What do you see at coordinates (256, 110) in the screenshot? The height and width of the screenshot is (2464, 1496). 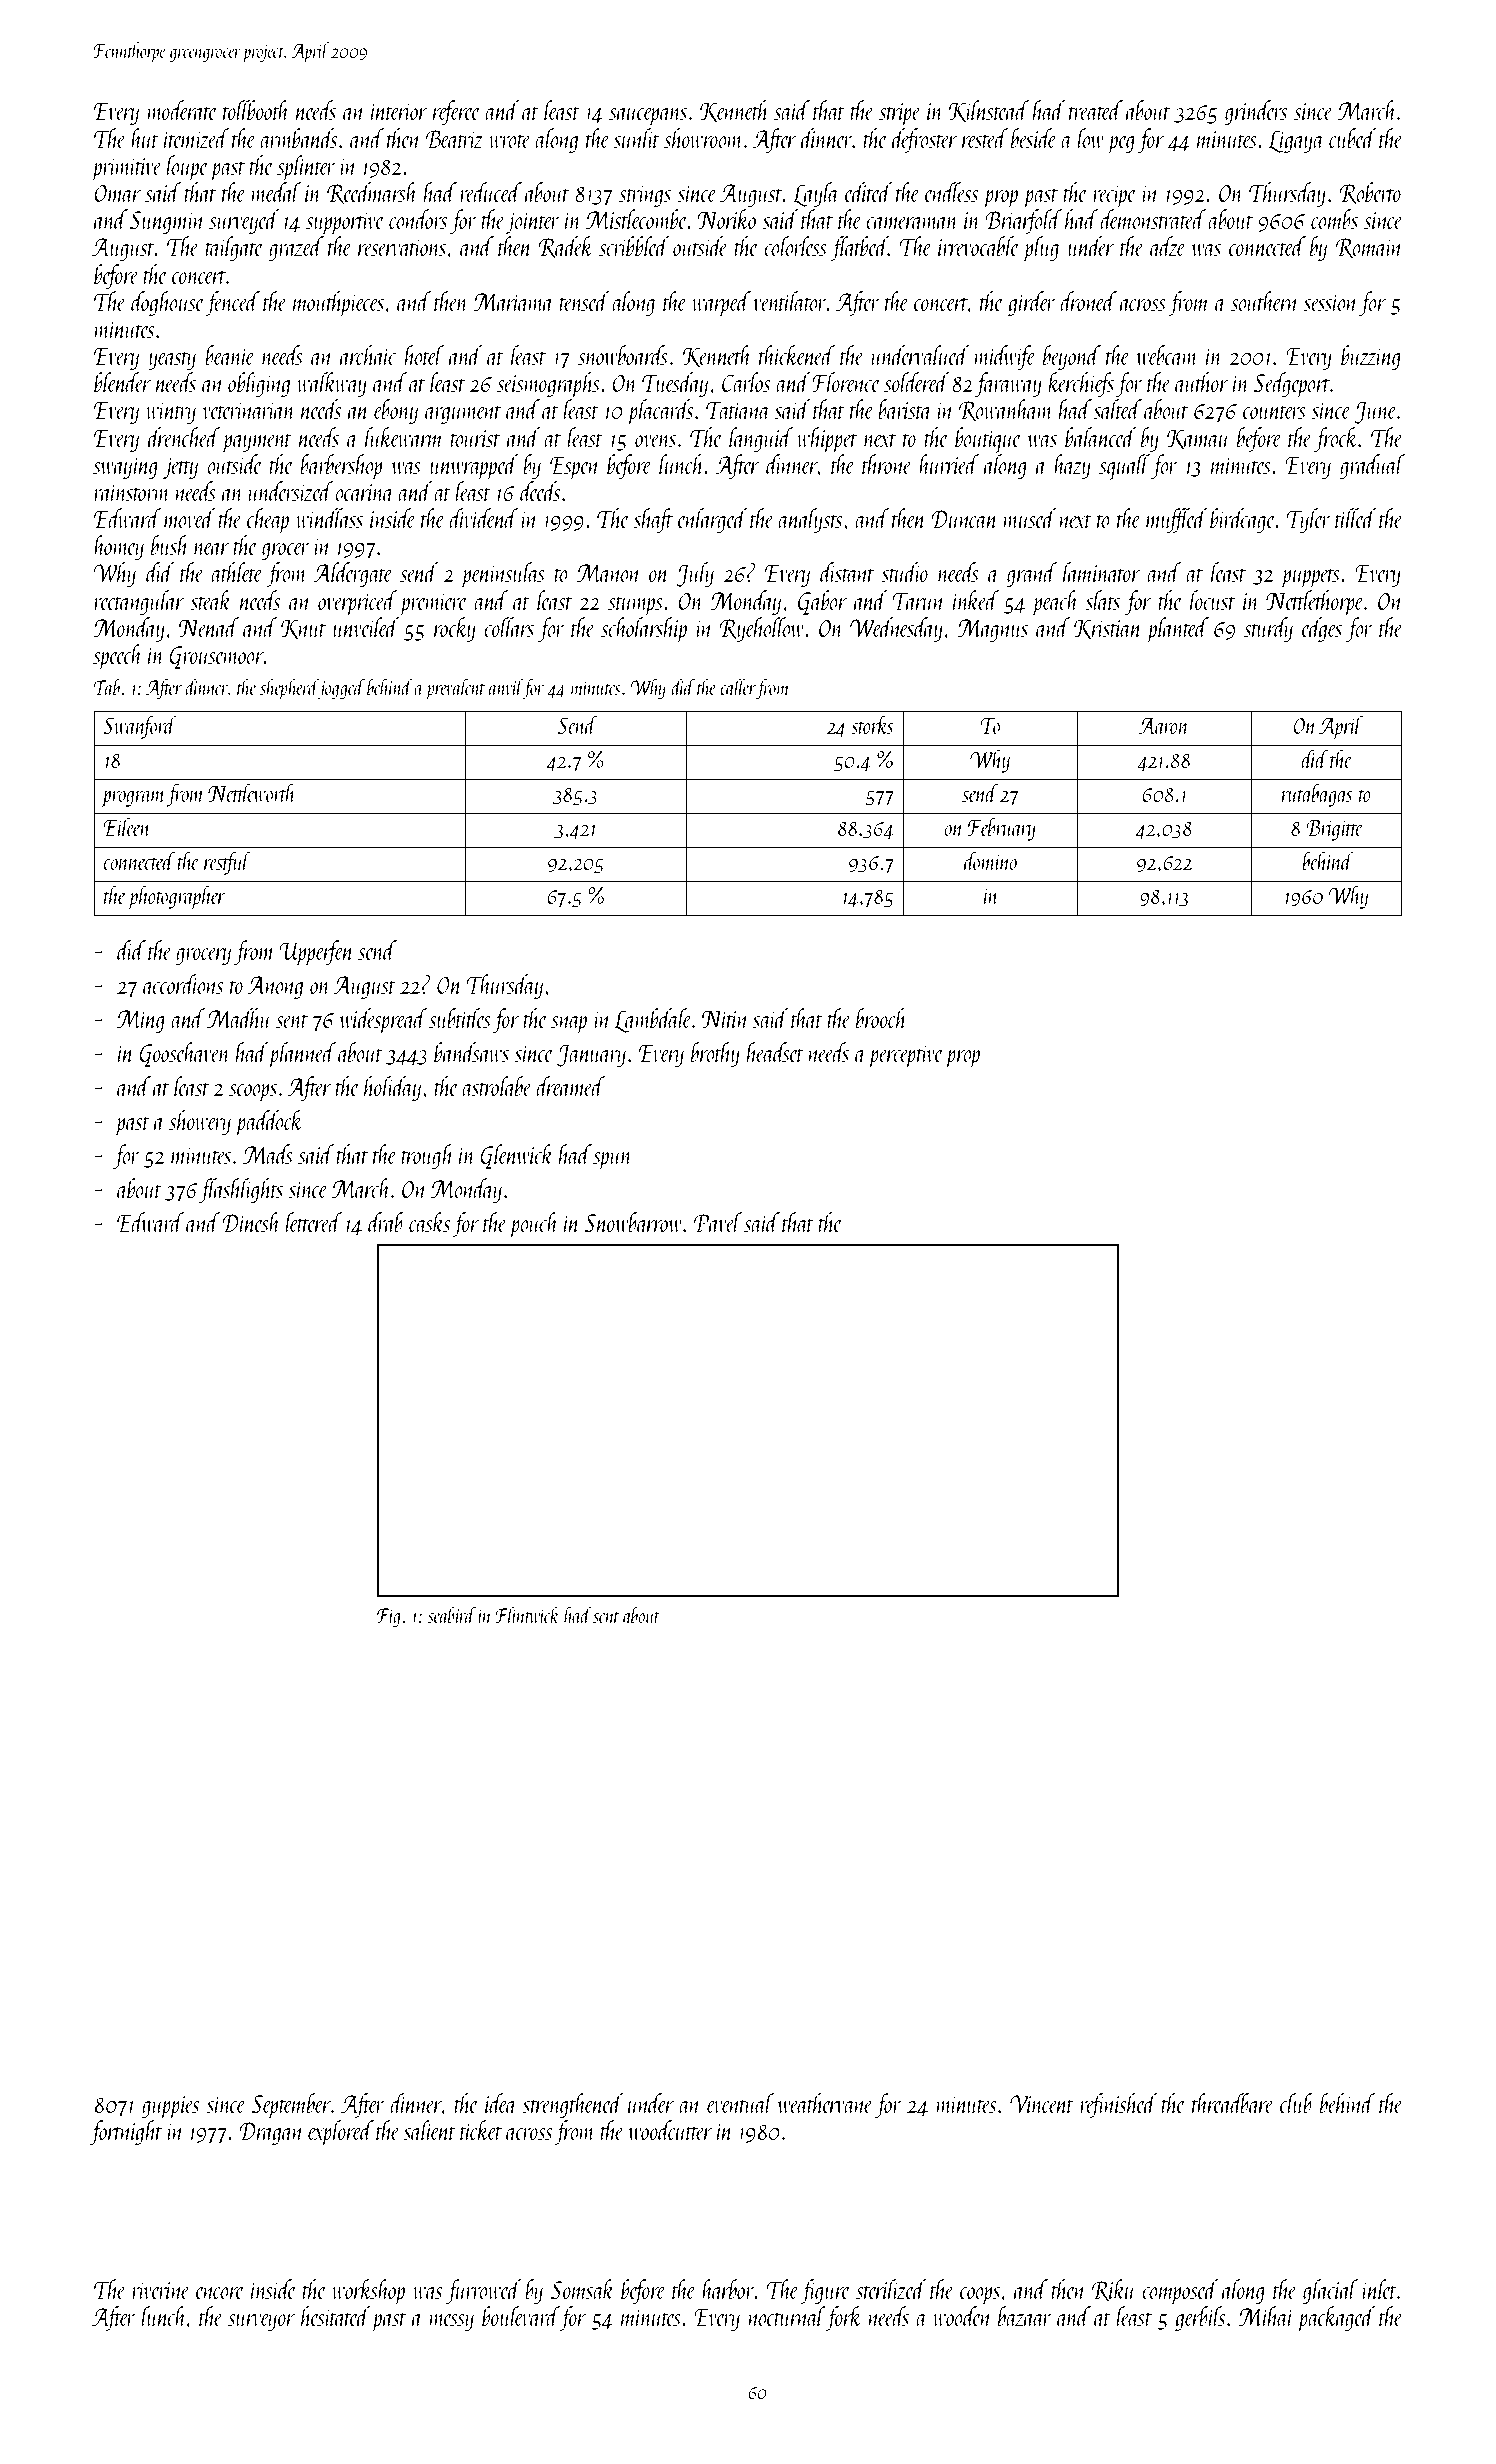 I see `tollbooth` at bounding box center [256, 110].
